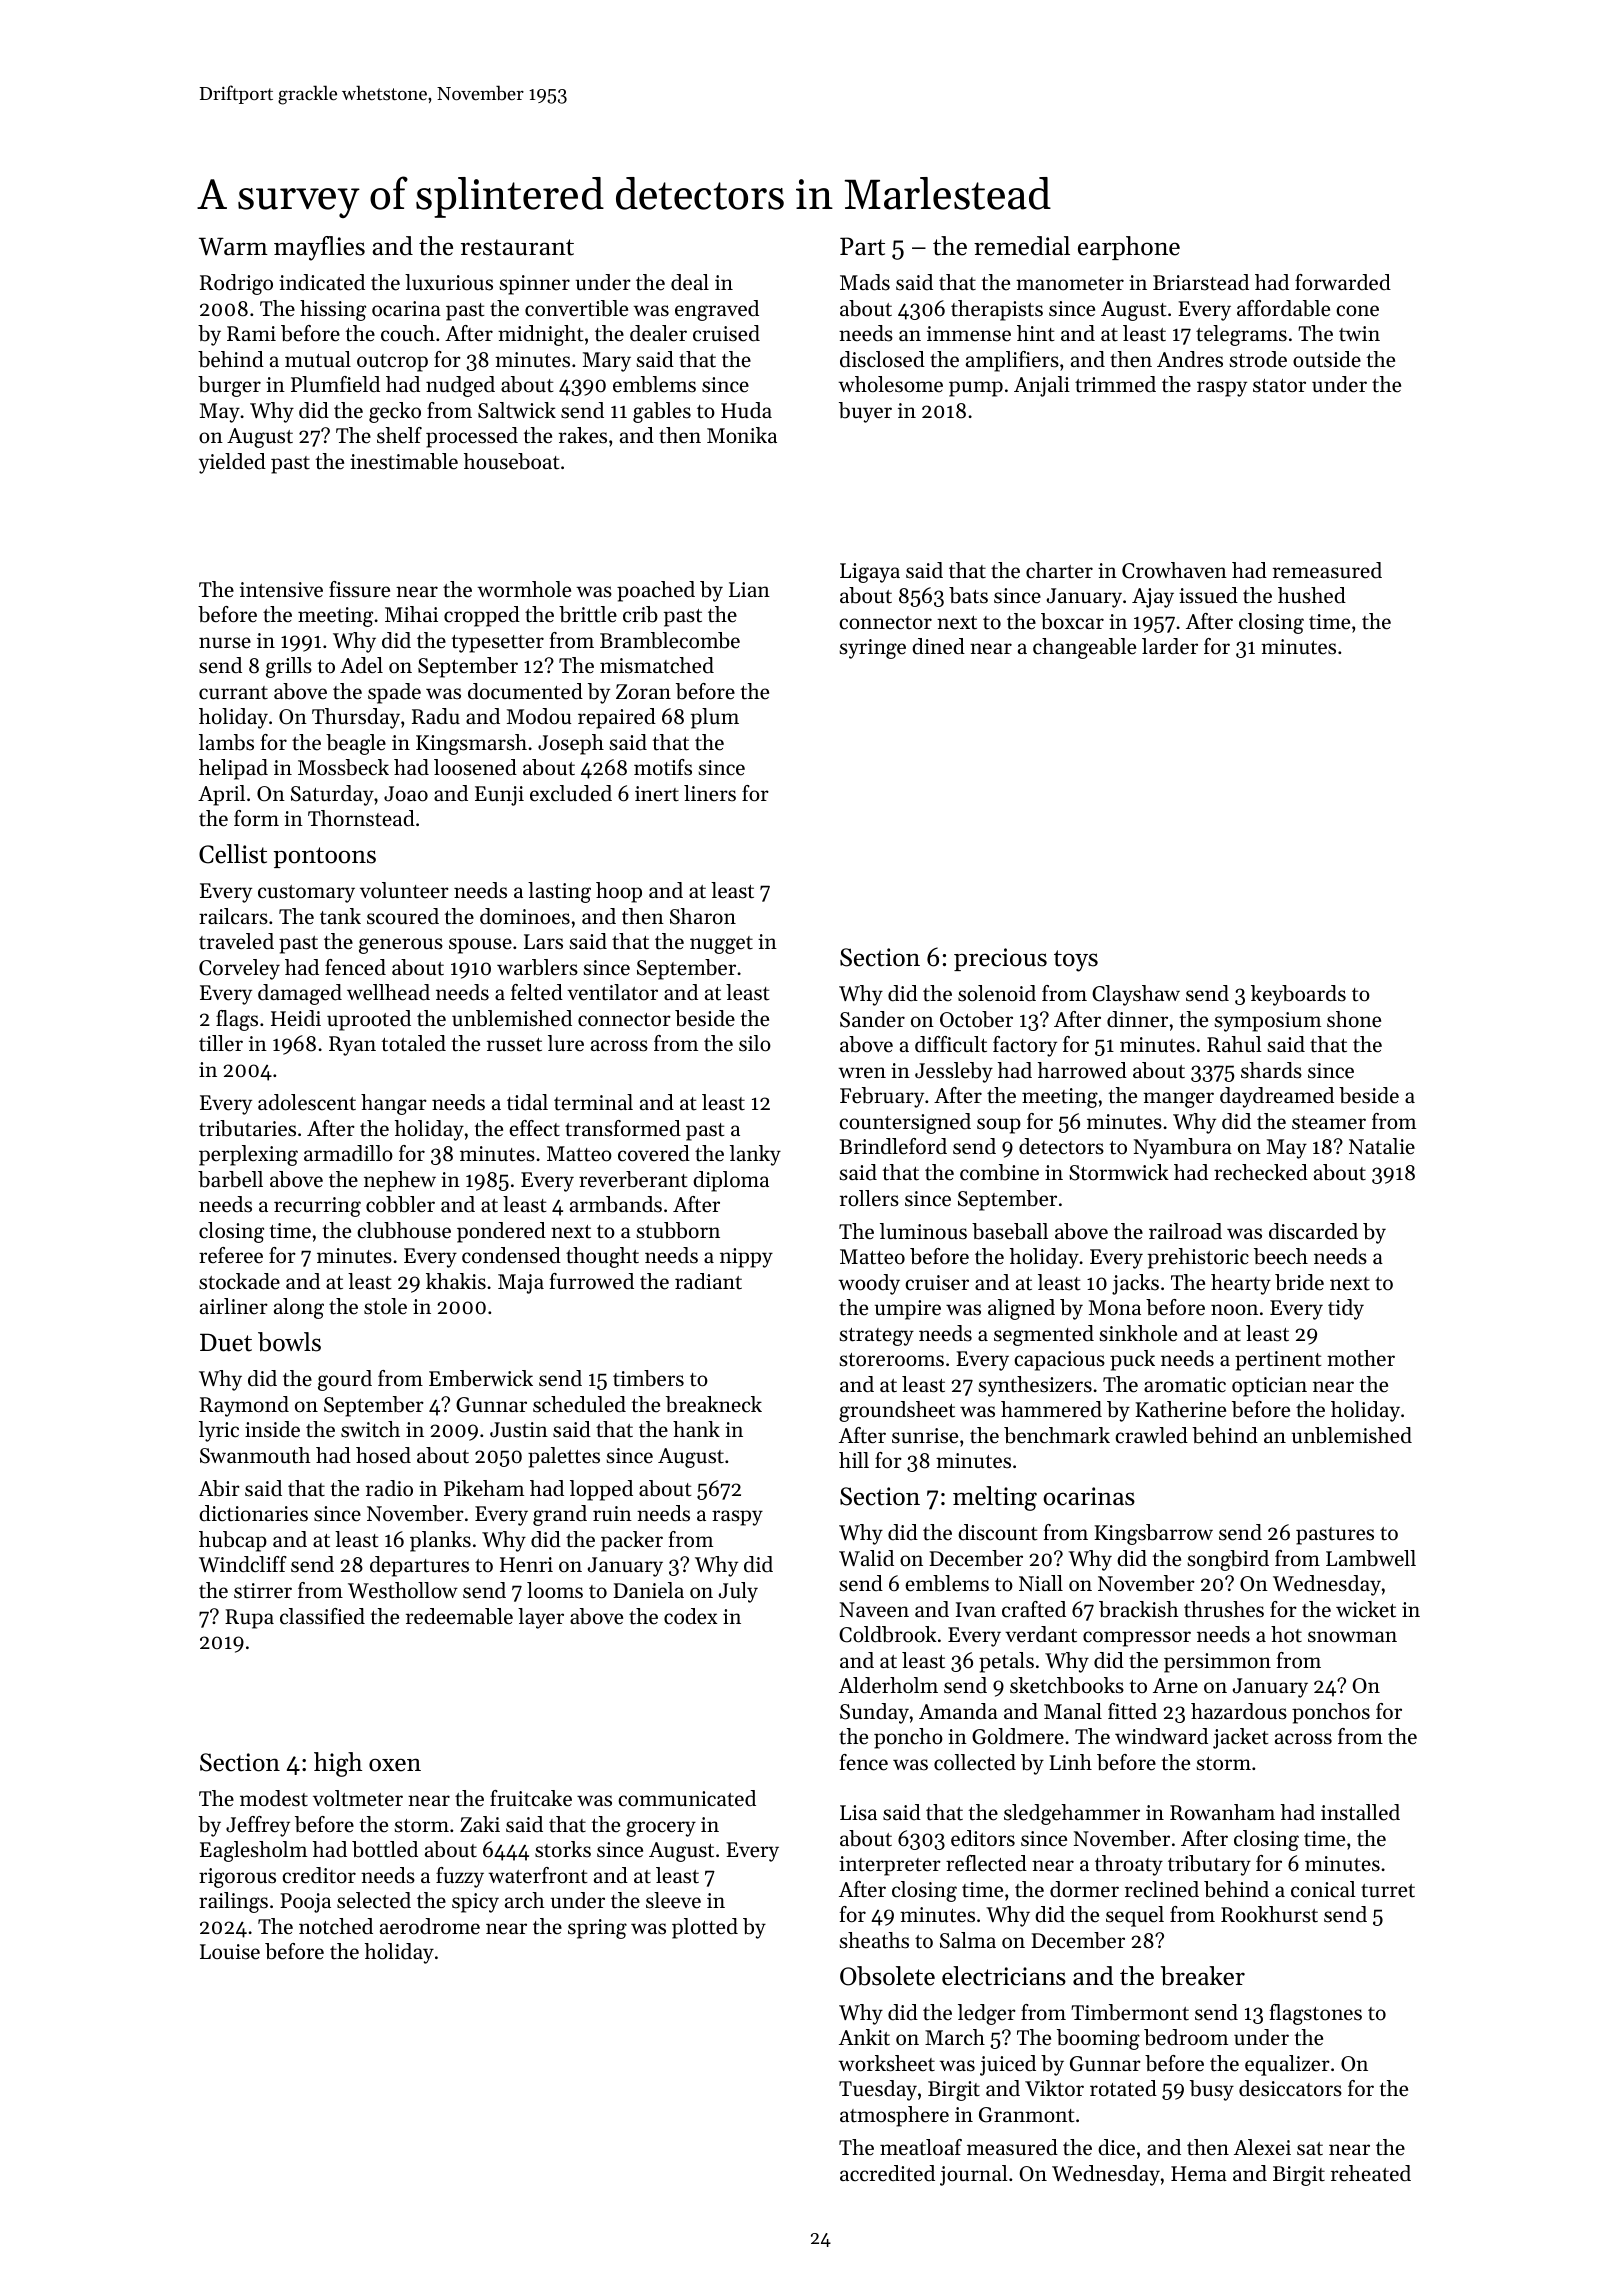  What do you see at coordinates (999, 1126) in the page?
I see `soup` at bounding box center [999, 1126].
